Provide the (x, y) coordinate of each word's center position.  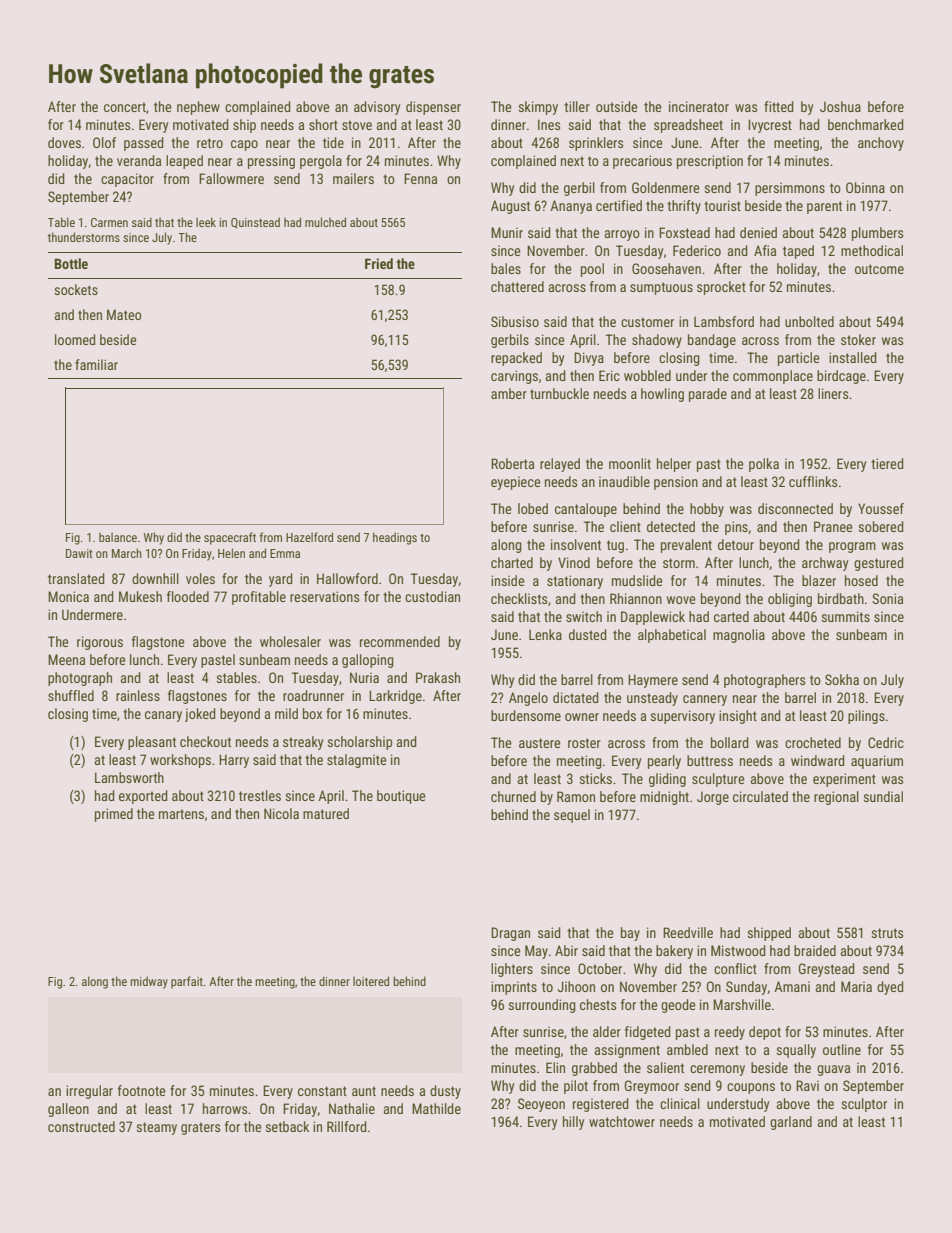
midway (149, 982)
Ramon (576, 796)
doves (64, 142)
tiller (577, 106)
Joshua (840, 106)
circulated (760, 796)
